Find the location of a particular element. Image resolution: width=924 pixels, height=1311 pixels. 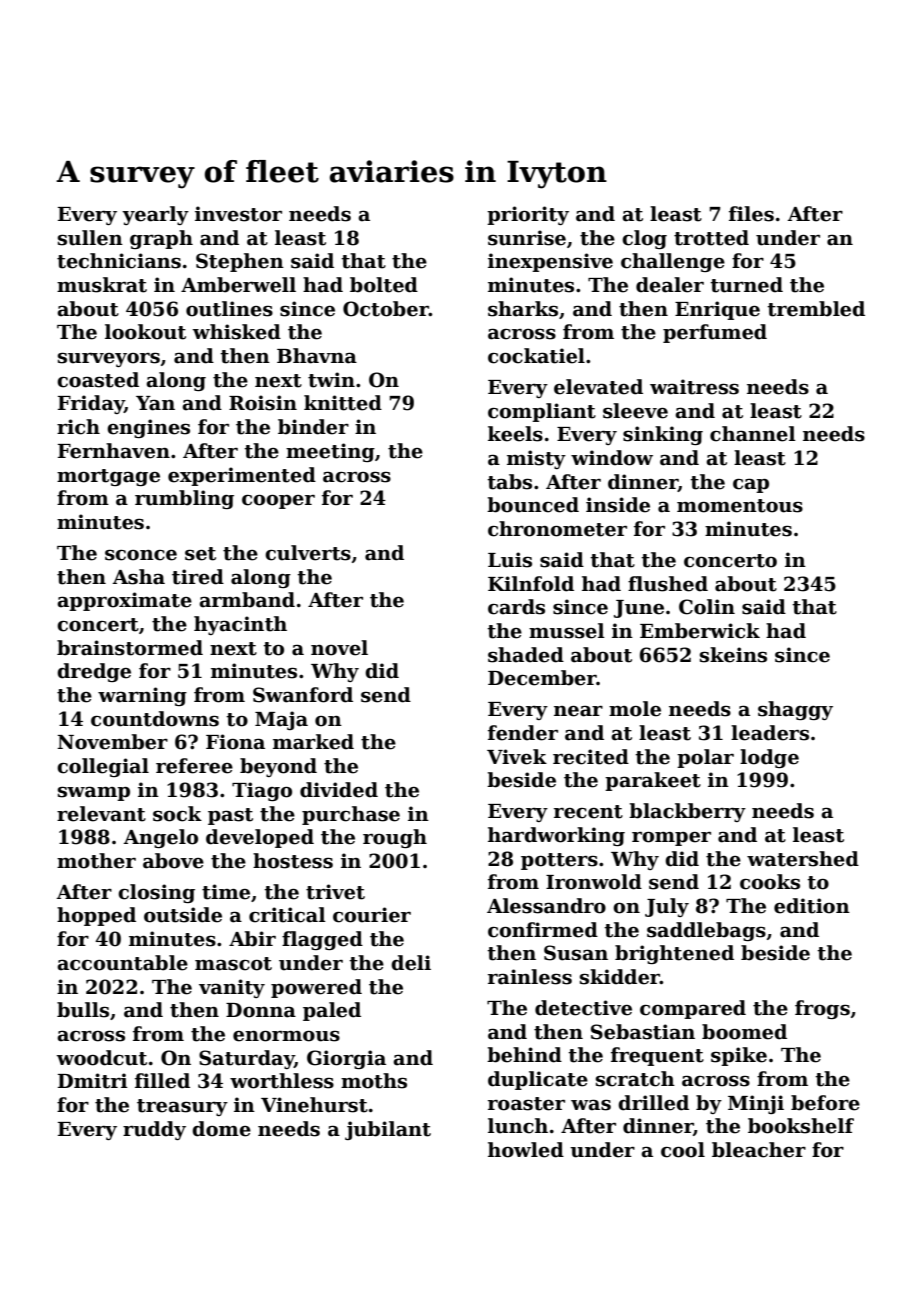

meeting is located at coordinates (330, 452).
